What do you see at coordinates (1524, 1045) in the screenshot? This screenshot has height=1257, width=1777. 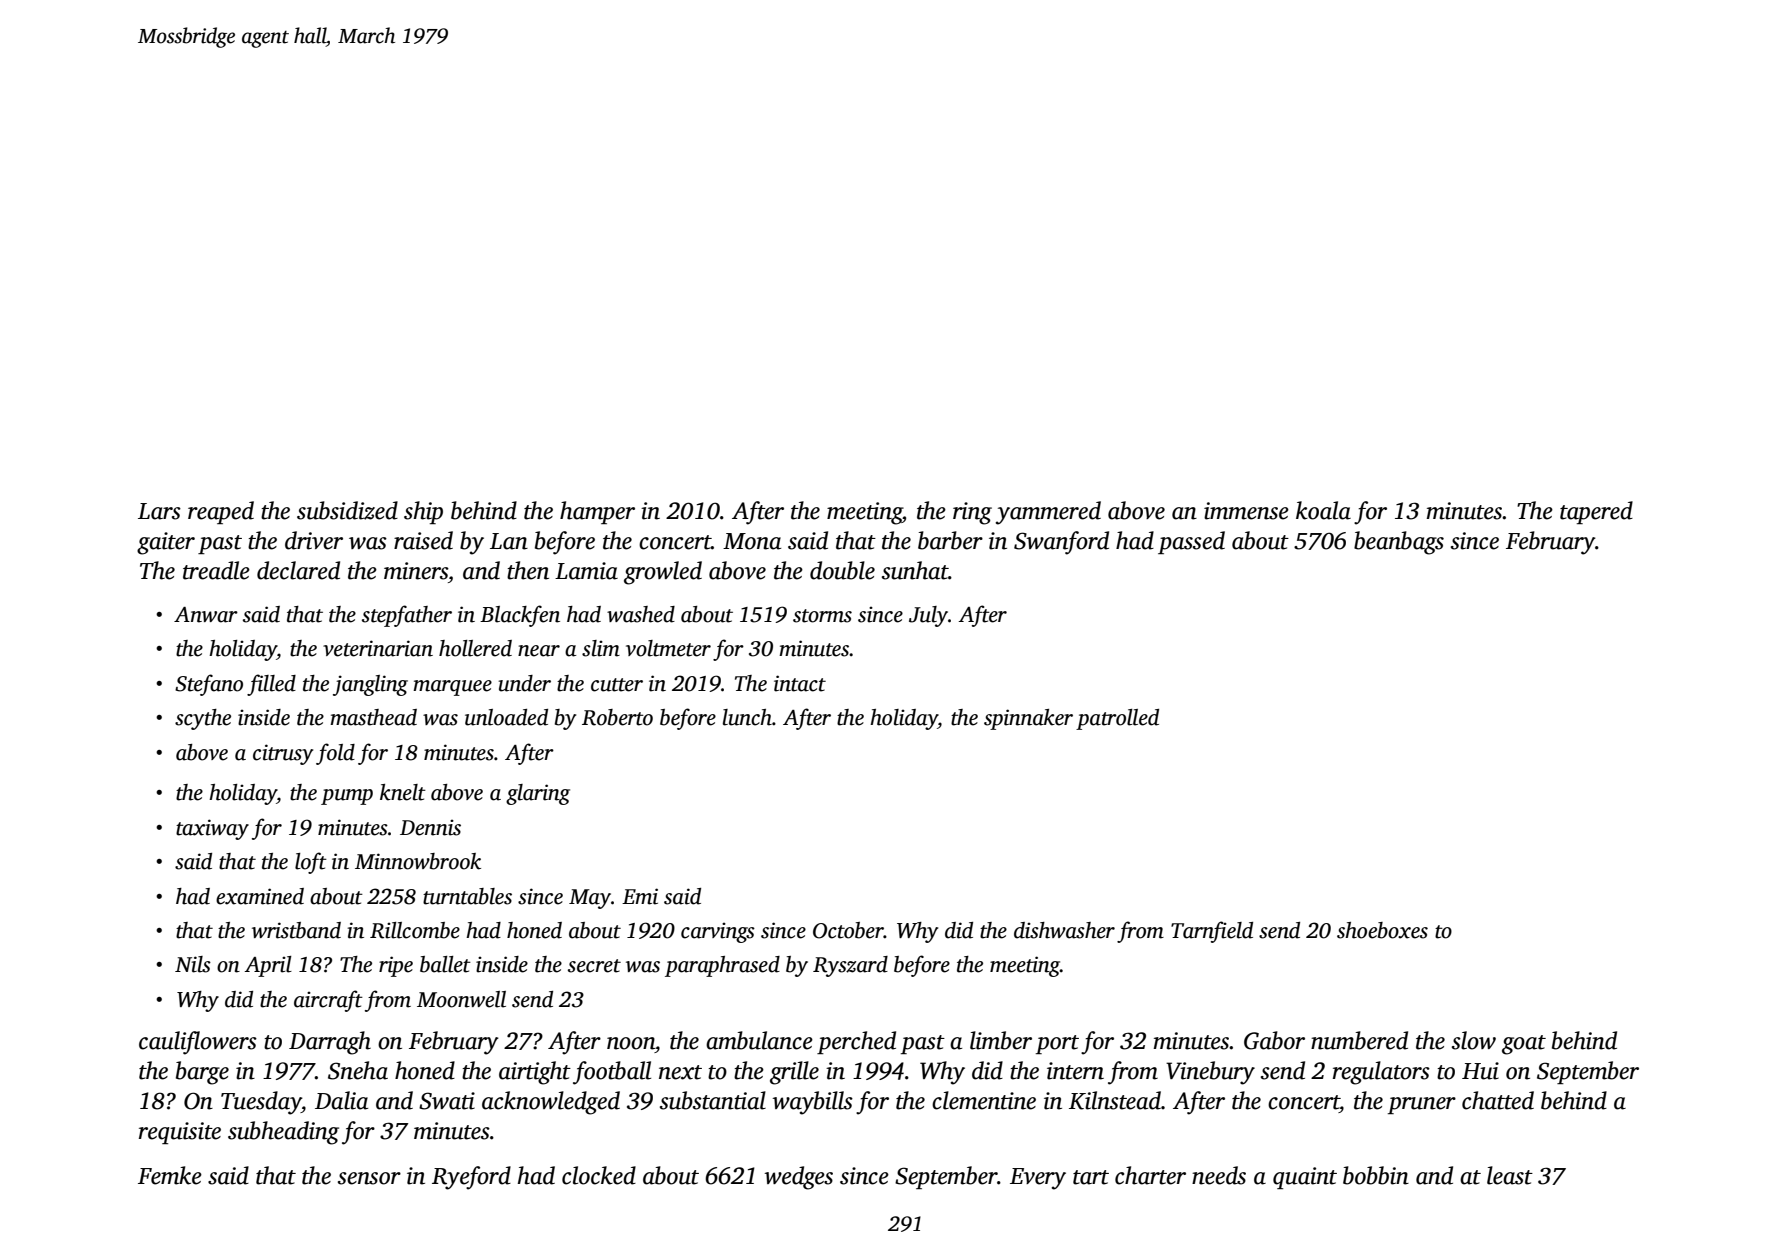 I see `goat` at bounding box center [1524, 1045].
